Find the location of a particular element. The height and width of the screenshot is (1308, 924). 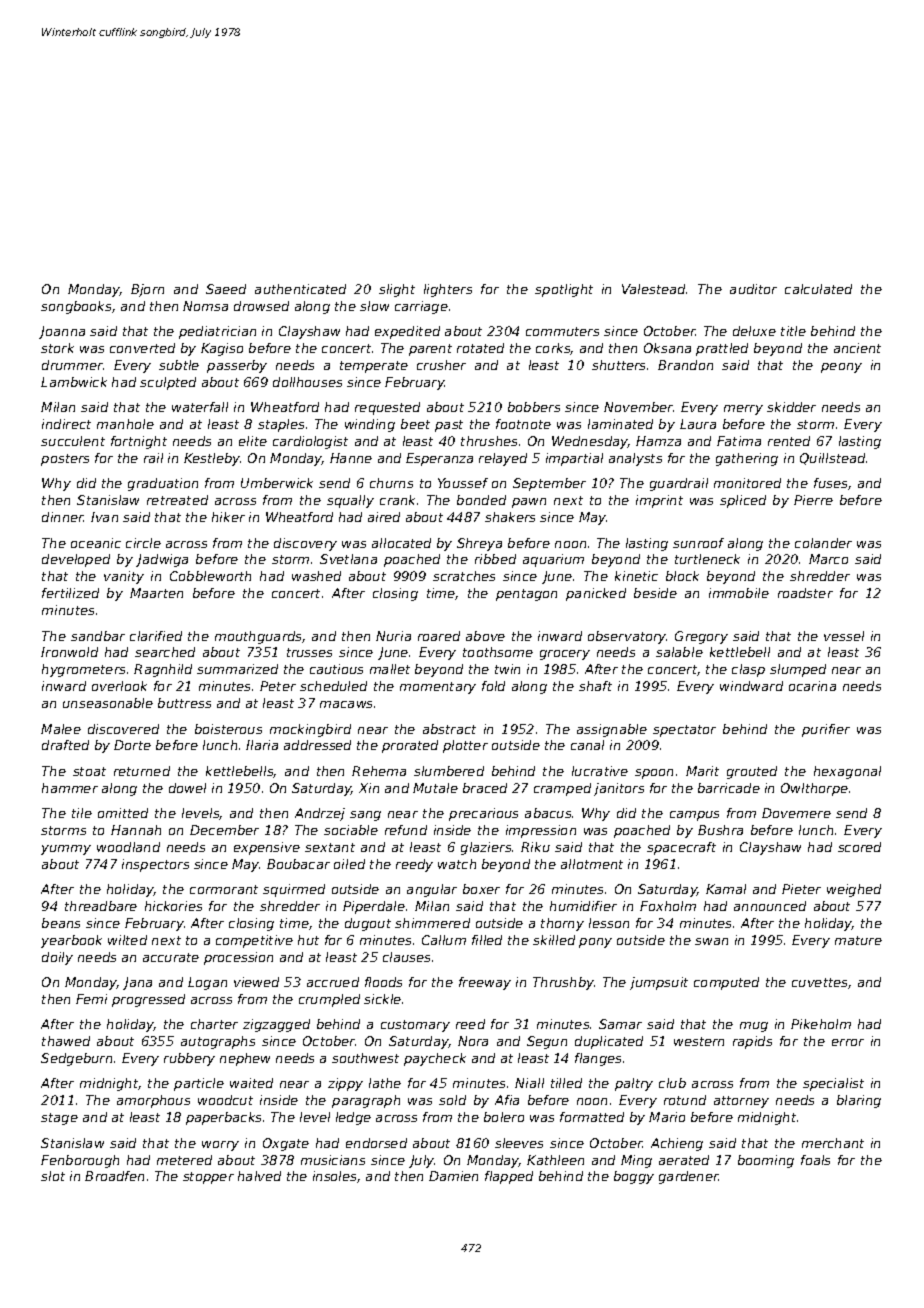

hexagonal is located at coordinates (847, 772).
